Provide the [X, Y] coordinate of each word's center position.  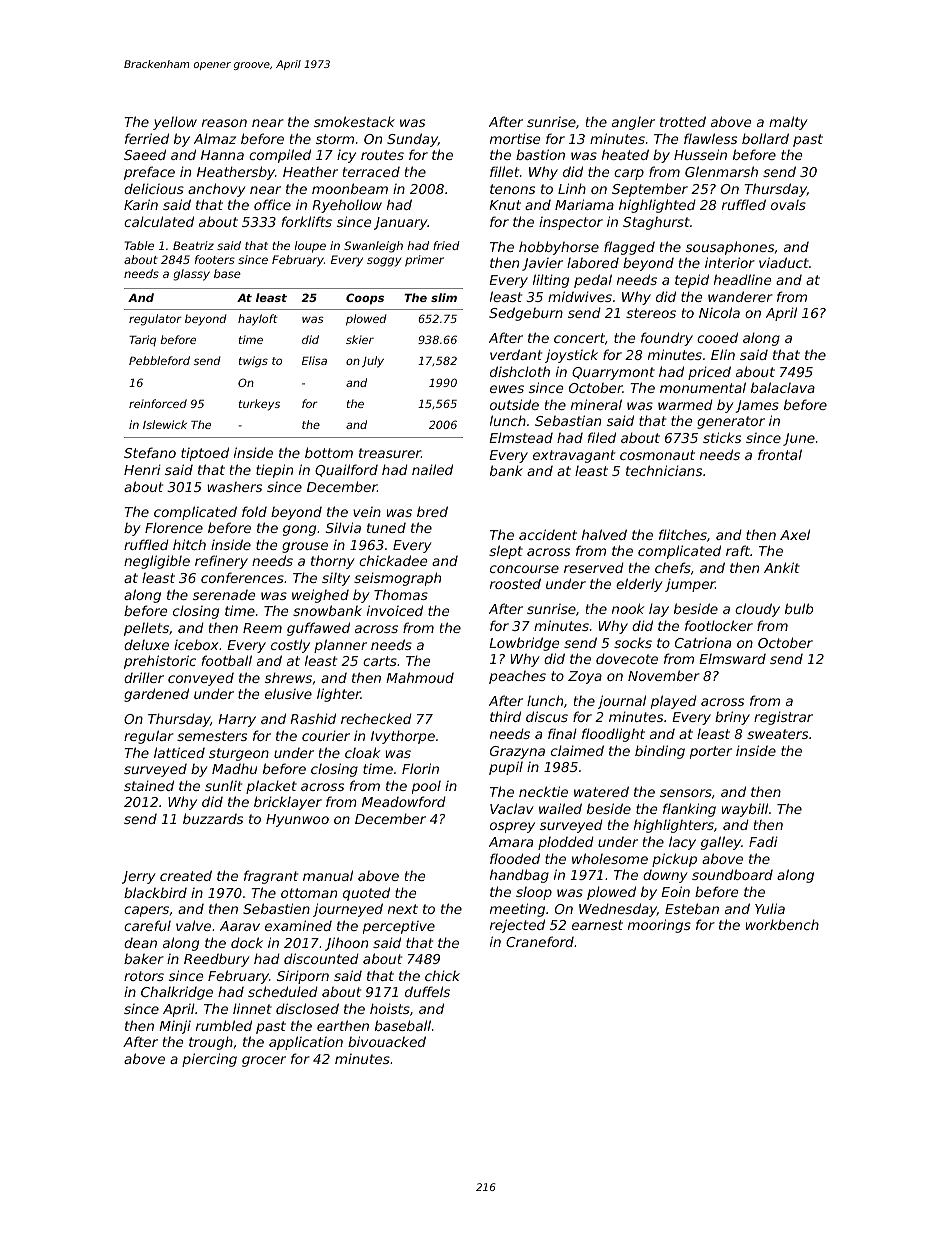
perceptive [399, 927]
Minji [175, 1027]
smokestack [354, 121]
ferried [147, 138]
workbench [782, 924]
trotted [683, 121]
